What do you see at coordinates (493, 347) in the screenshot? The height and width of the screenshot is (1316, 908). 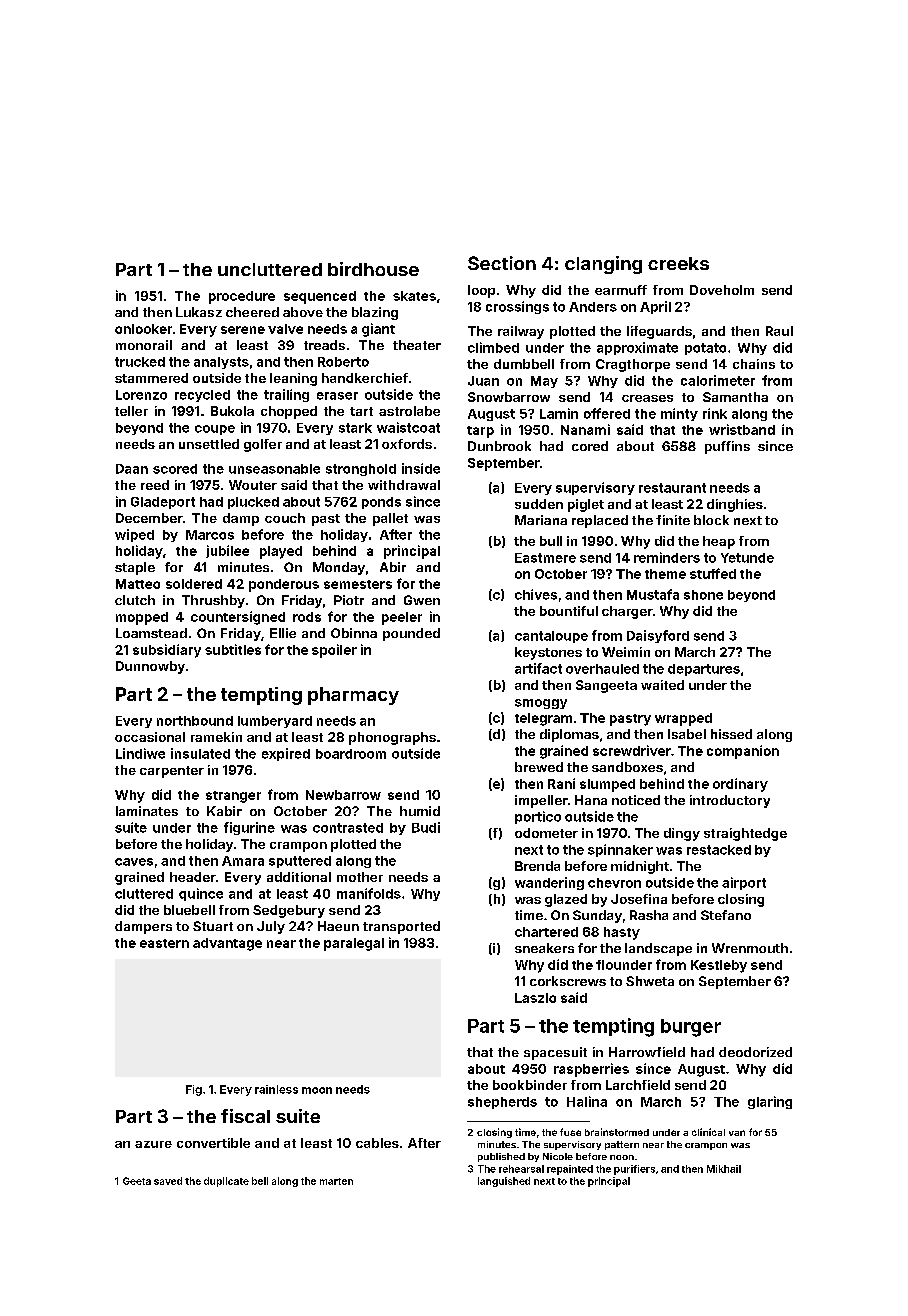 I see `climbed` at bounding box center [493, 347].
